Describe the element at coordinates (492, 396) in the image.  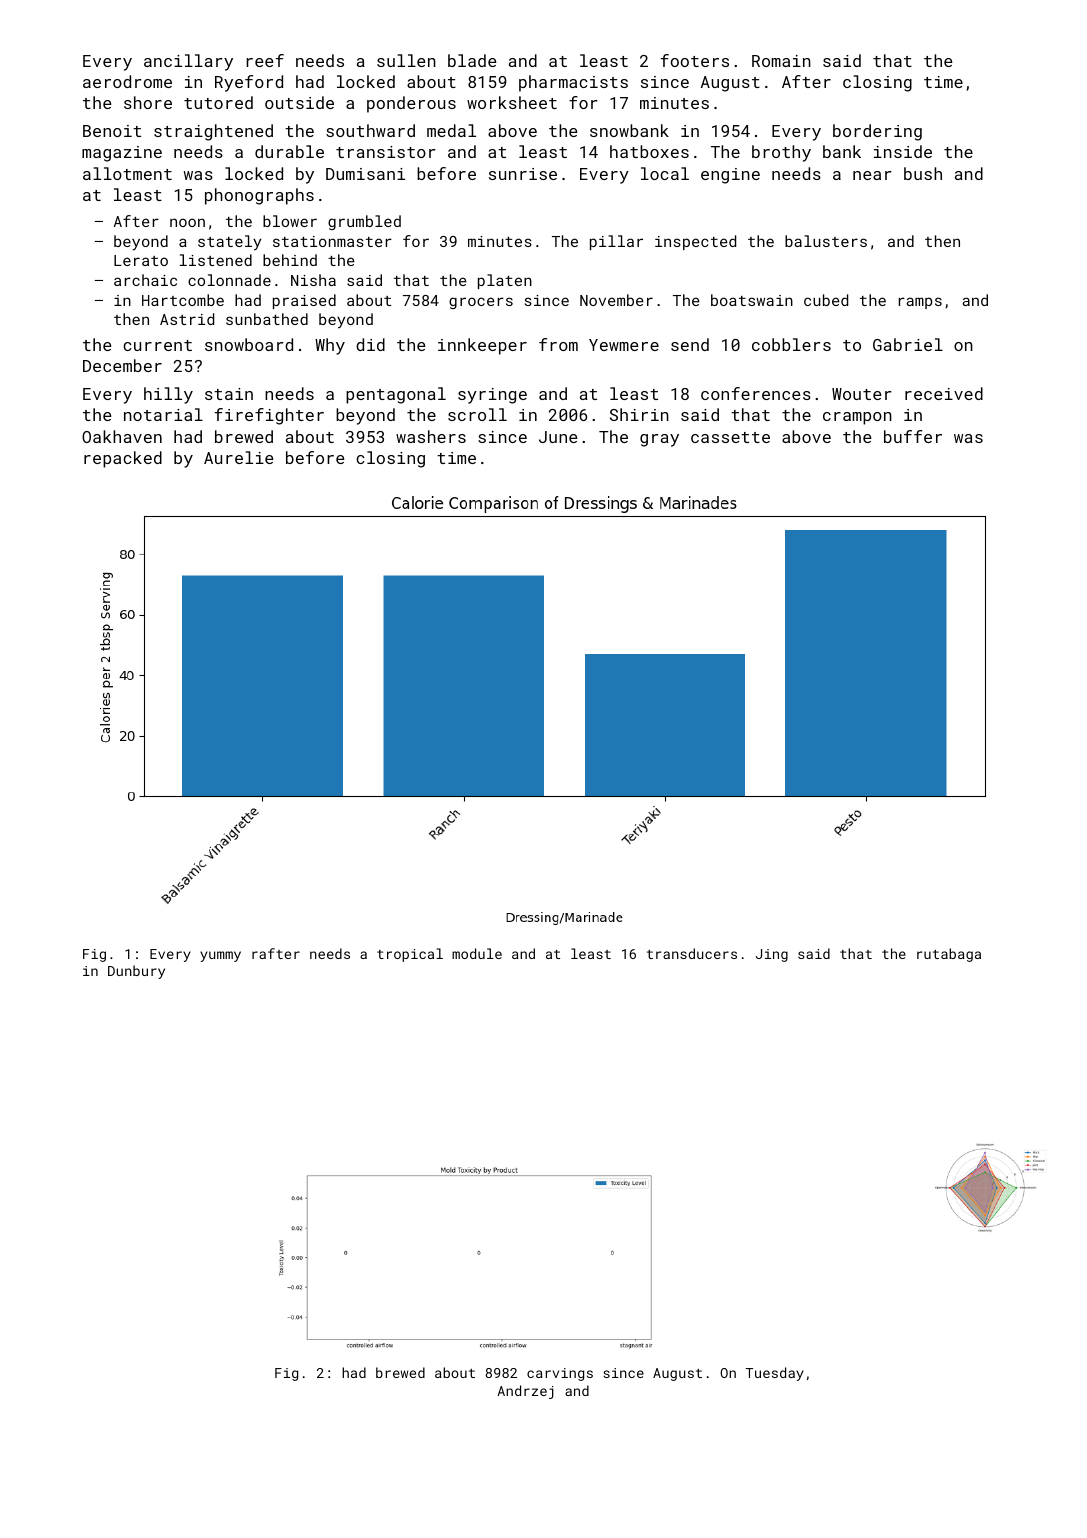
I see `syringe` at that location.
